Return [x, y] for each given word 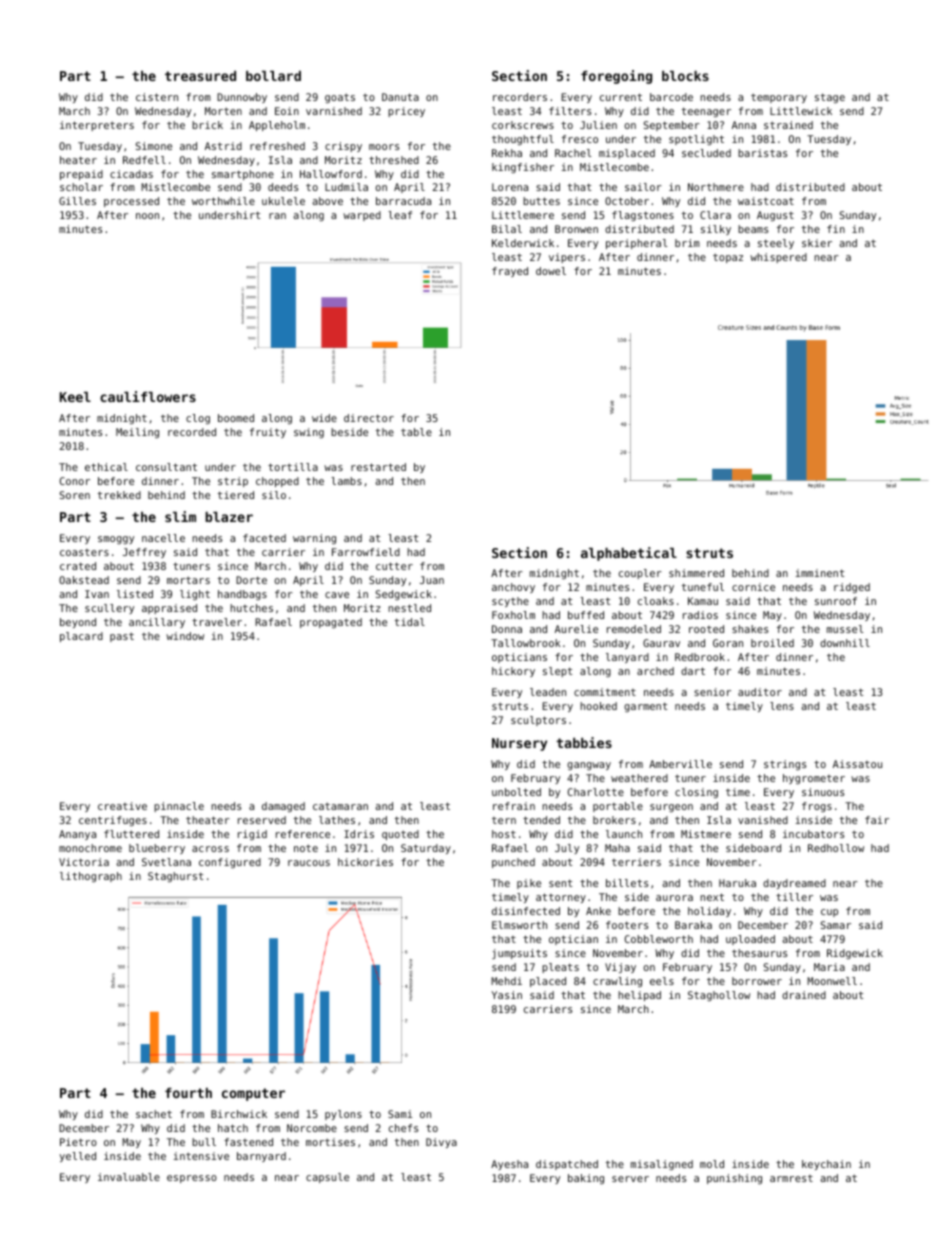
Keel [75, 397]
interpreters [97, 126]
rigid [252, 835]
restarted [378, 467]
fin [836, 229]
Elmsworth [519, 925]
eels [662, 981]
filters [570, 111]
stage [830, 98]
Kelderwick [523, 243]
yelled [78, 1157]
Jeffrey [144, 553]
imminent [819, 573]
